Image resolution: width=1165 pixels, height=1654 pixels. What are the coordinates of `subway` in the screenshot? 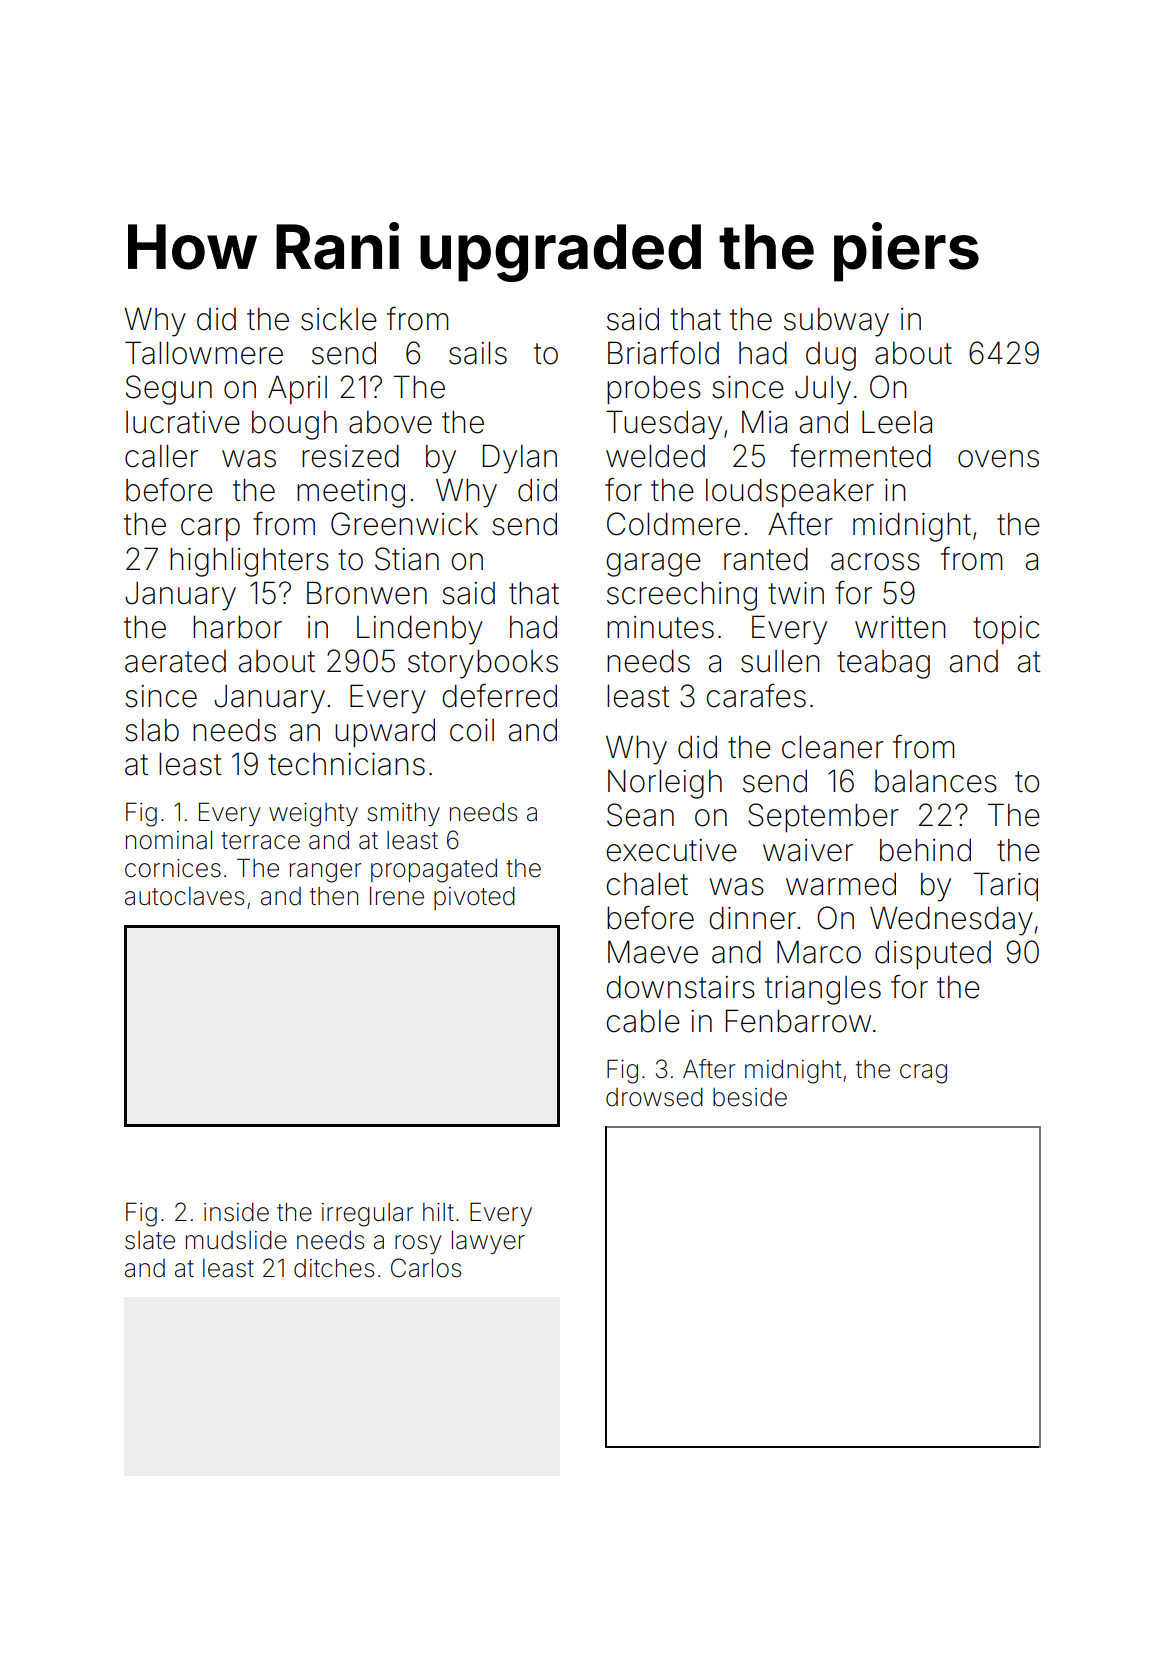 It's located at (836, 322).
